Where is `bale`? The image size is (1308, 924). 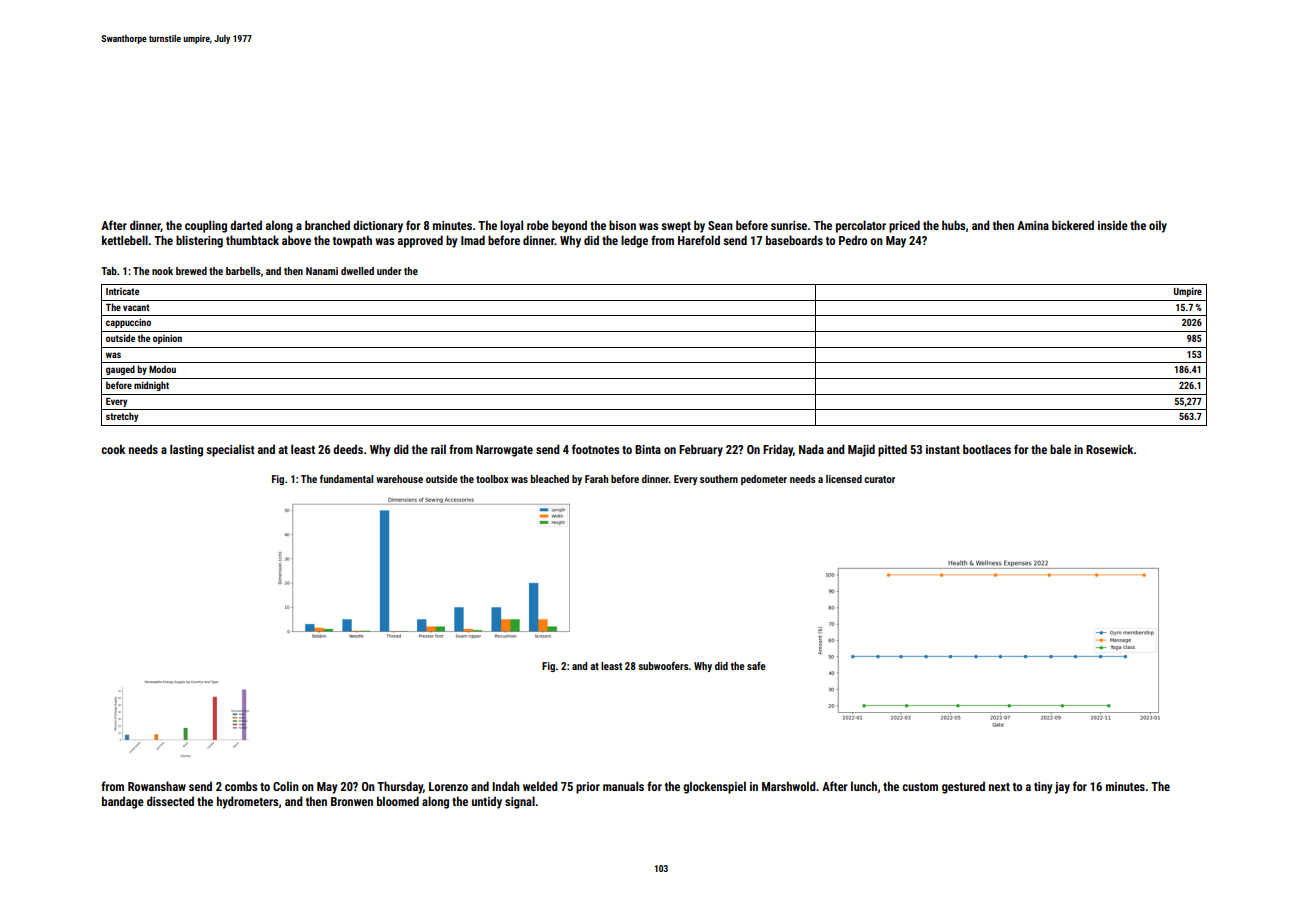 bale is located at coordinates (1060, 449).
